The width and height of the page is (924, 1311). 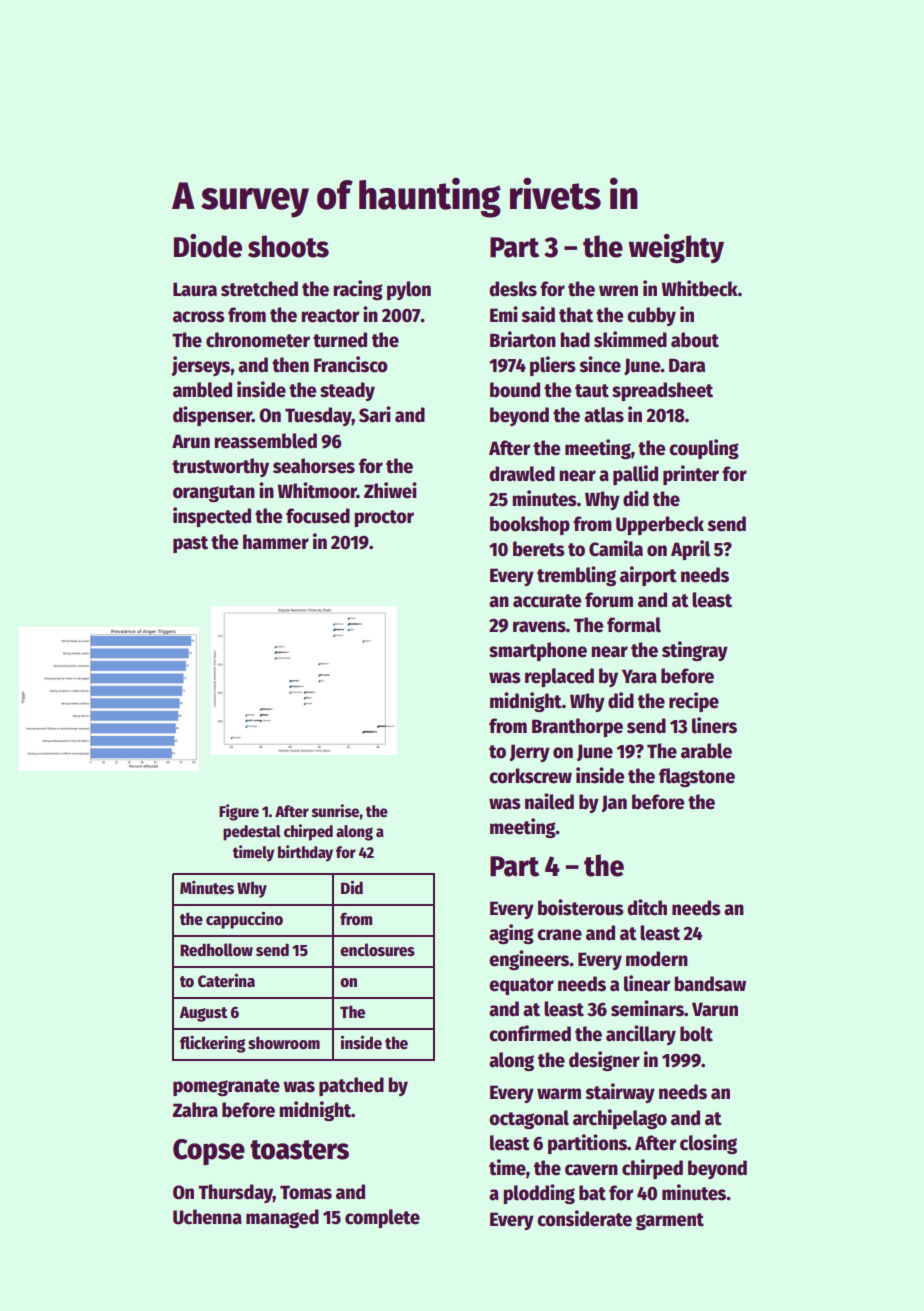 What do you see at coordinates (409, 290) in the page?
I see `pylon` at bounding box center [409, 290].
